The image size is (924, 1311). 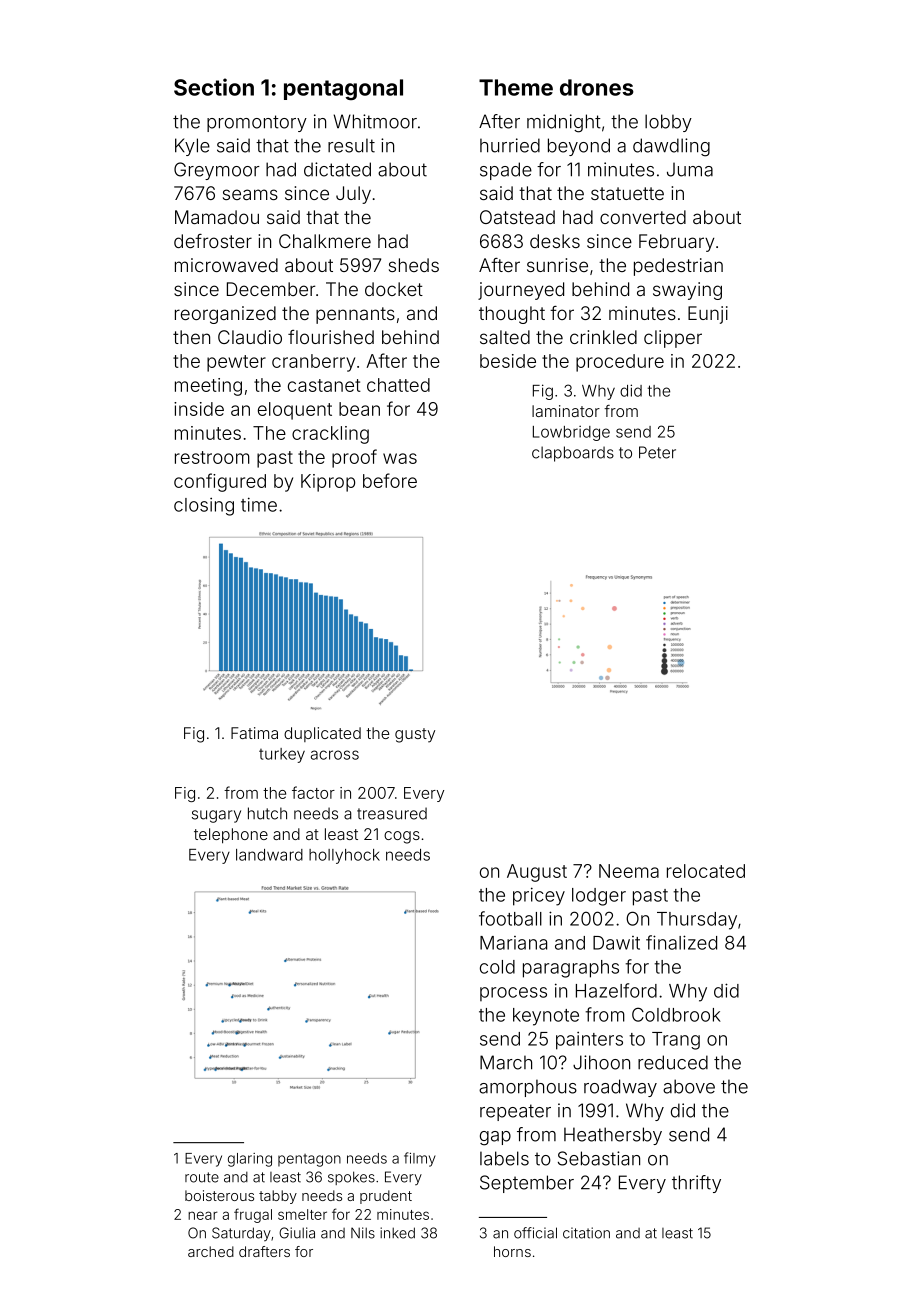 I want to click on Theme, so click(x=516, y=87).
